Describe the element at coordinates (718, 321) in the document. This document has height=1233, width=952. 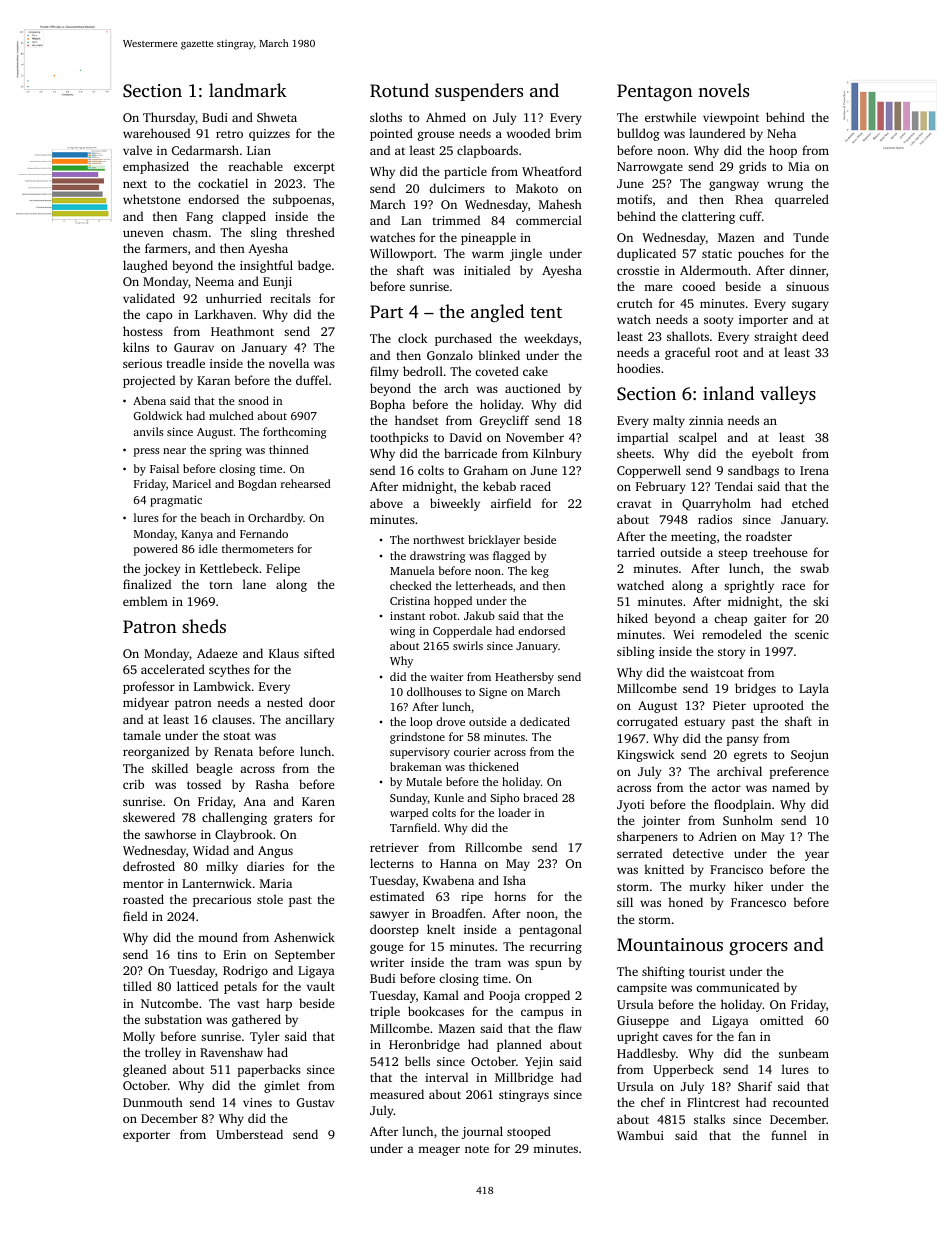
I see `sooty` at that location.
